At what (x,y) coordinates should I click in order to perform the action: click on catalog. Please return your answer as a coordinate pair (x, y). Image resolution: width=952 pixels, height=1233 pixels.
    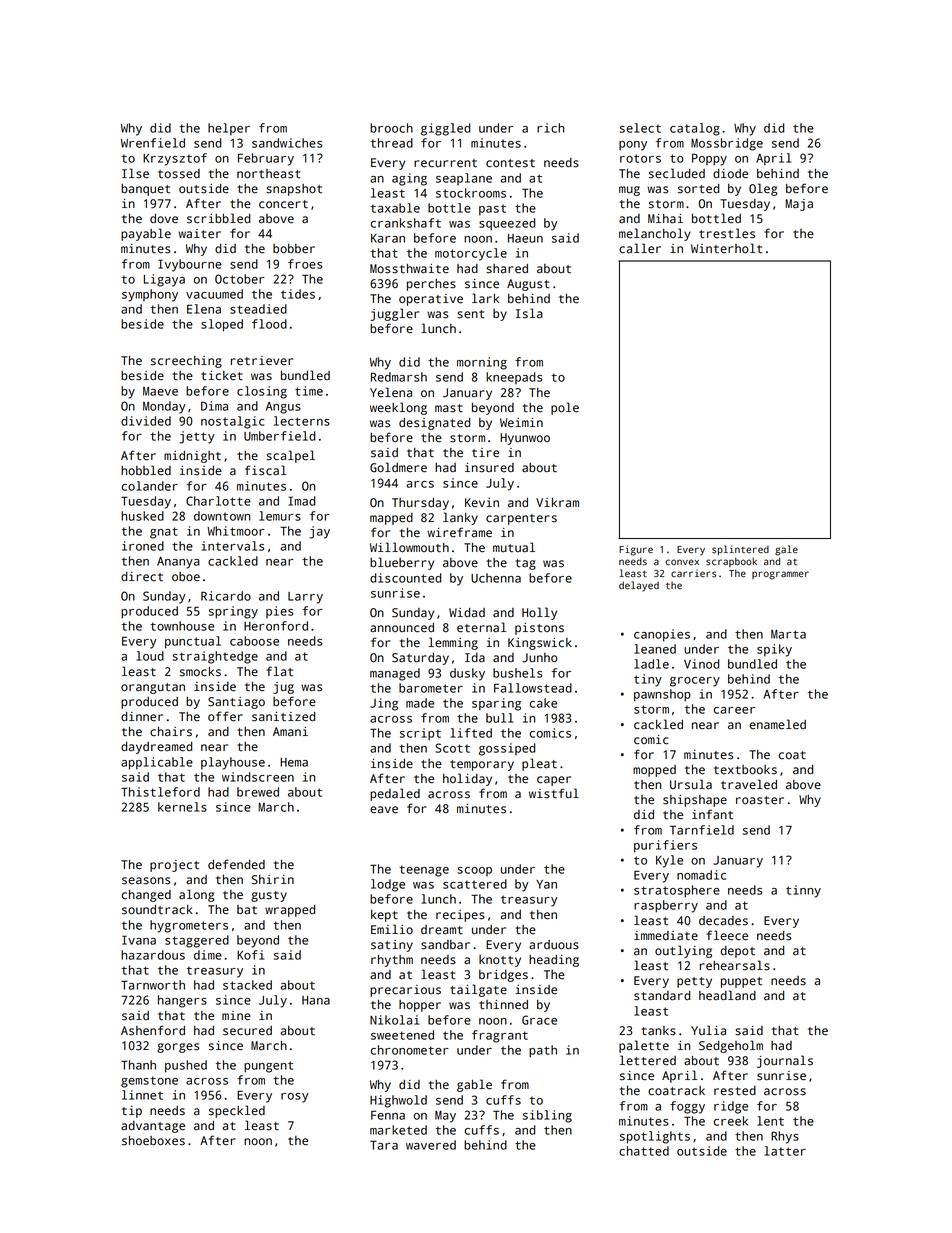
    Looking at the image, I should click on (695, 129).
